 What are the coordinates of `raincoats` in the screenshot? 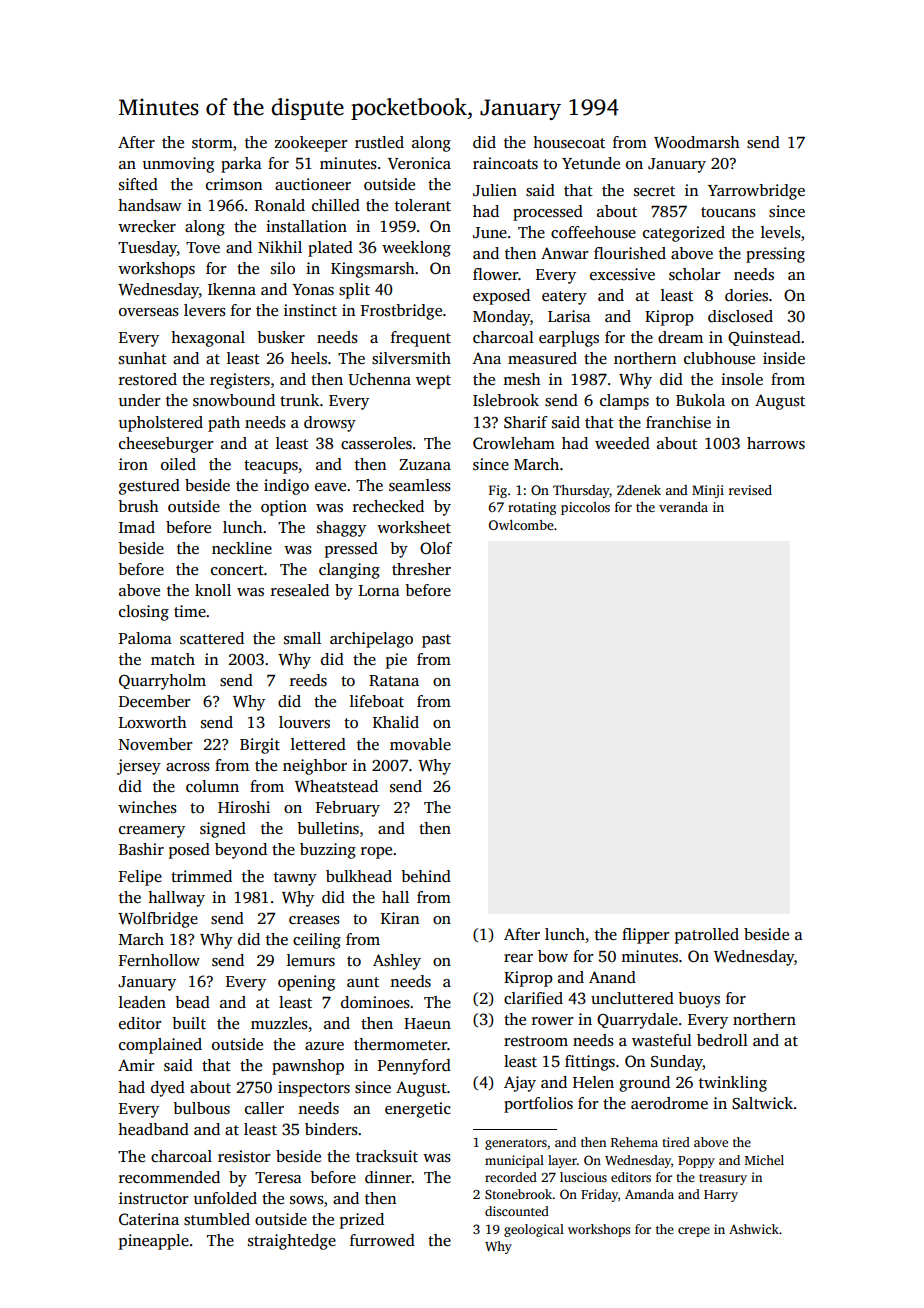 It's located at (505, 163).
